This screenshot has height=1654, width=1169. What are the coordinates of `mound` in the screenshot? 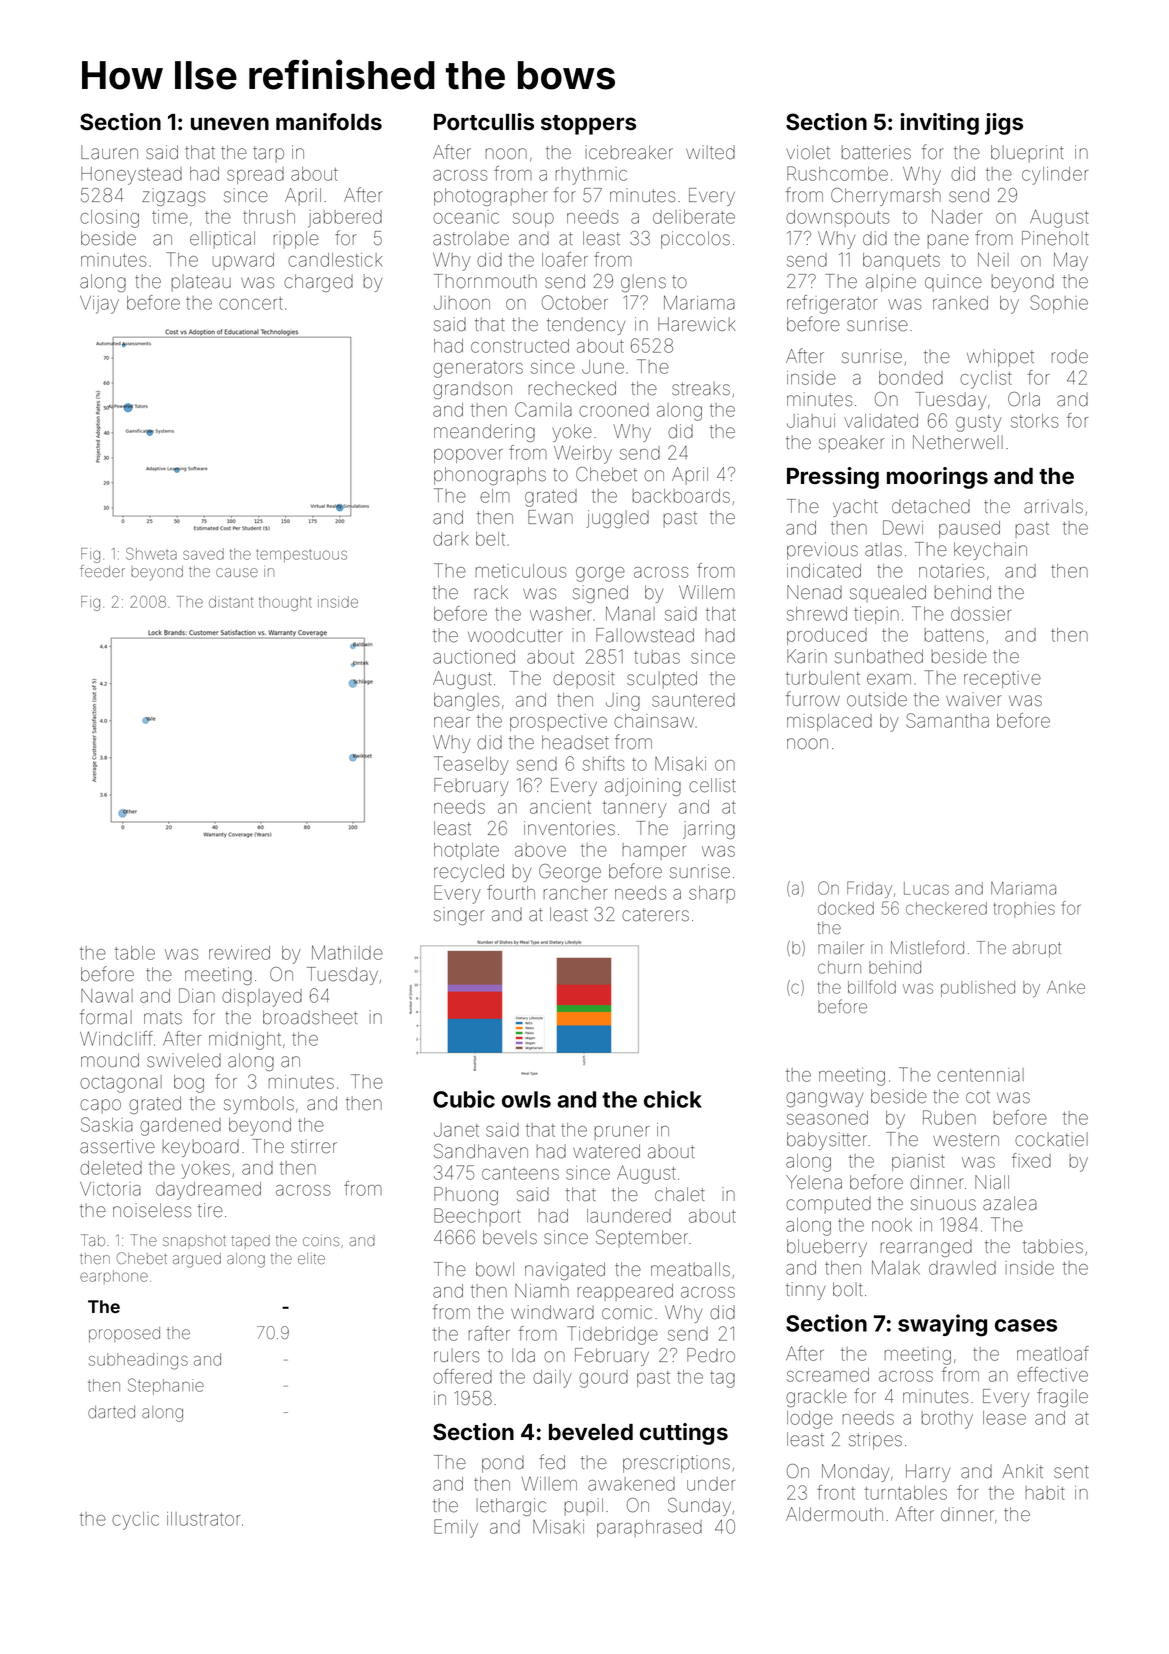 It's located at (110, 1060).
